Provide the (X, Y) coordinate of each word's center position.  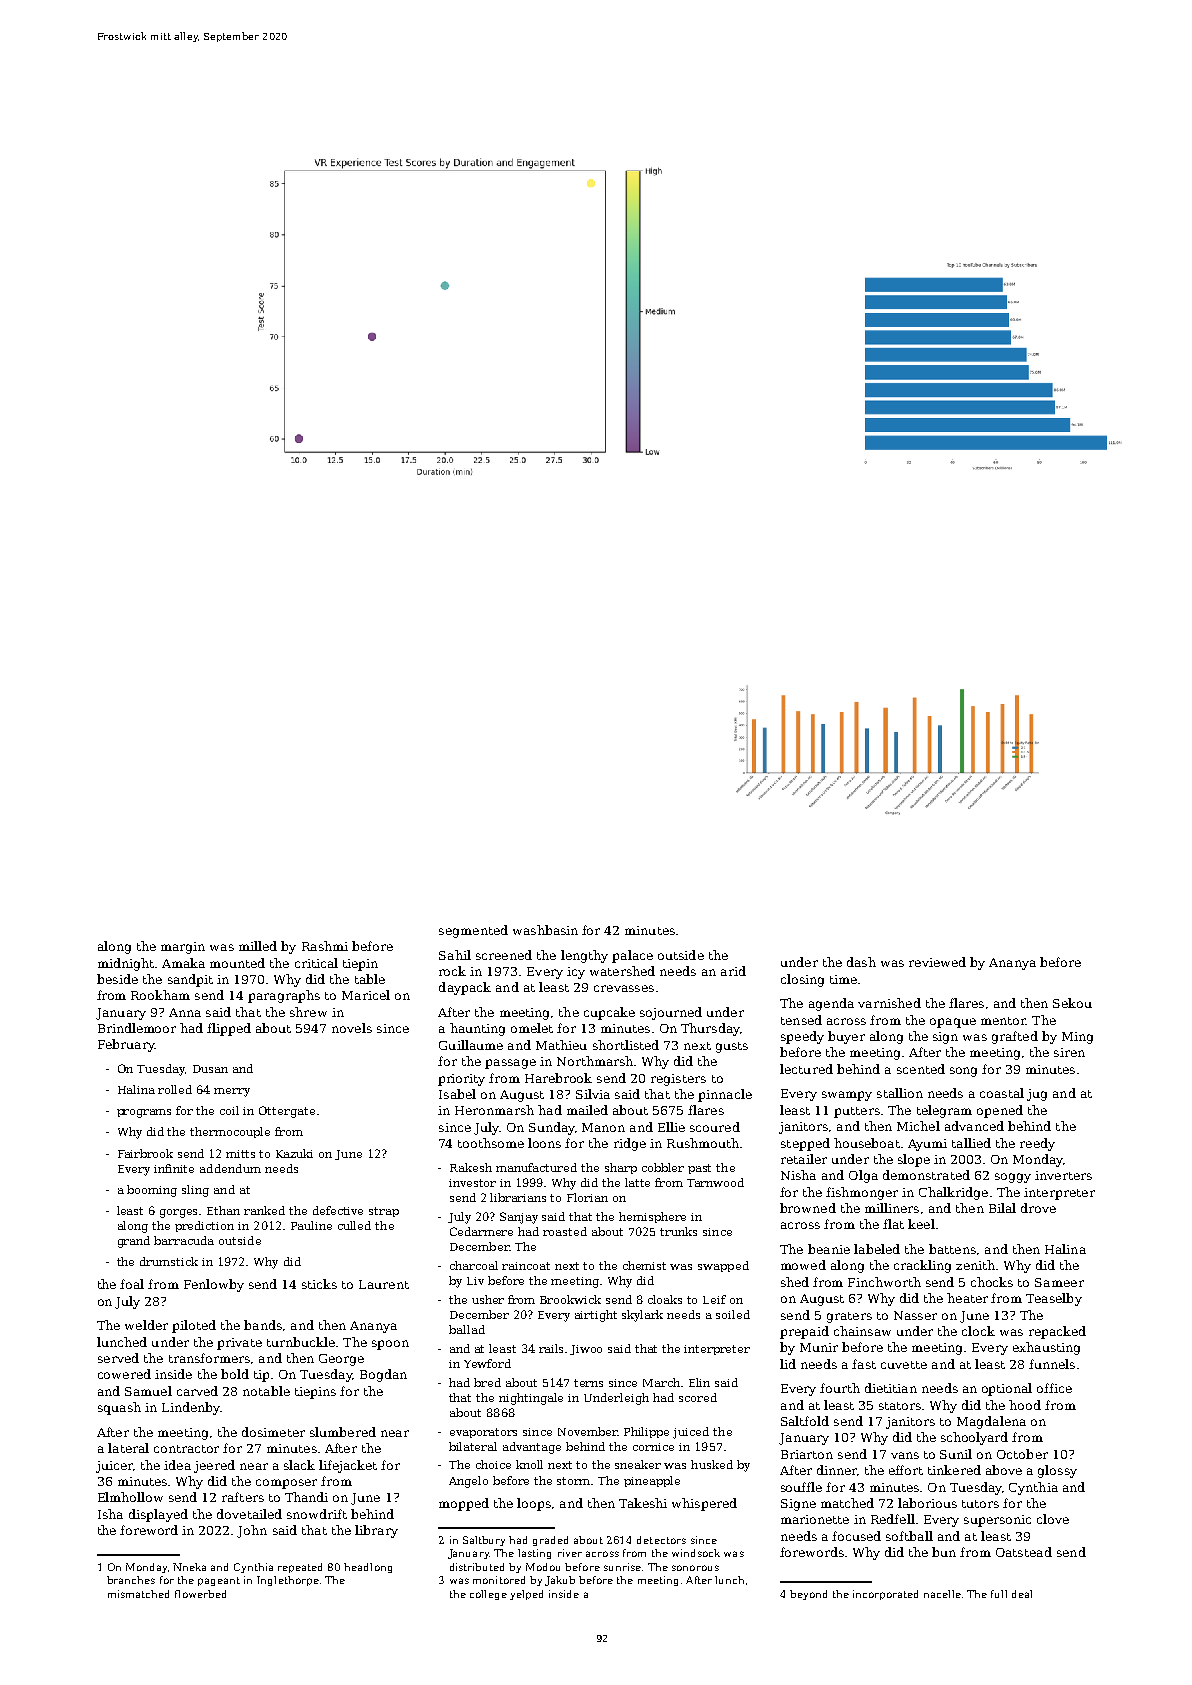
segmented (473, 931)
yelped (526, 1595)
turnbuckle (301, 1342)
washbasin (545, 930)
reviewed (937, 962)
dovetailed (249, 1514)
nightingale (531, 1399)
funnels (1052, 1364)
